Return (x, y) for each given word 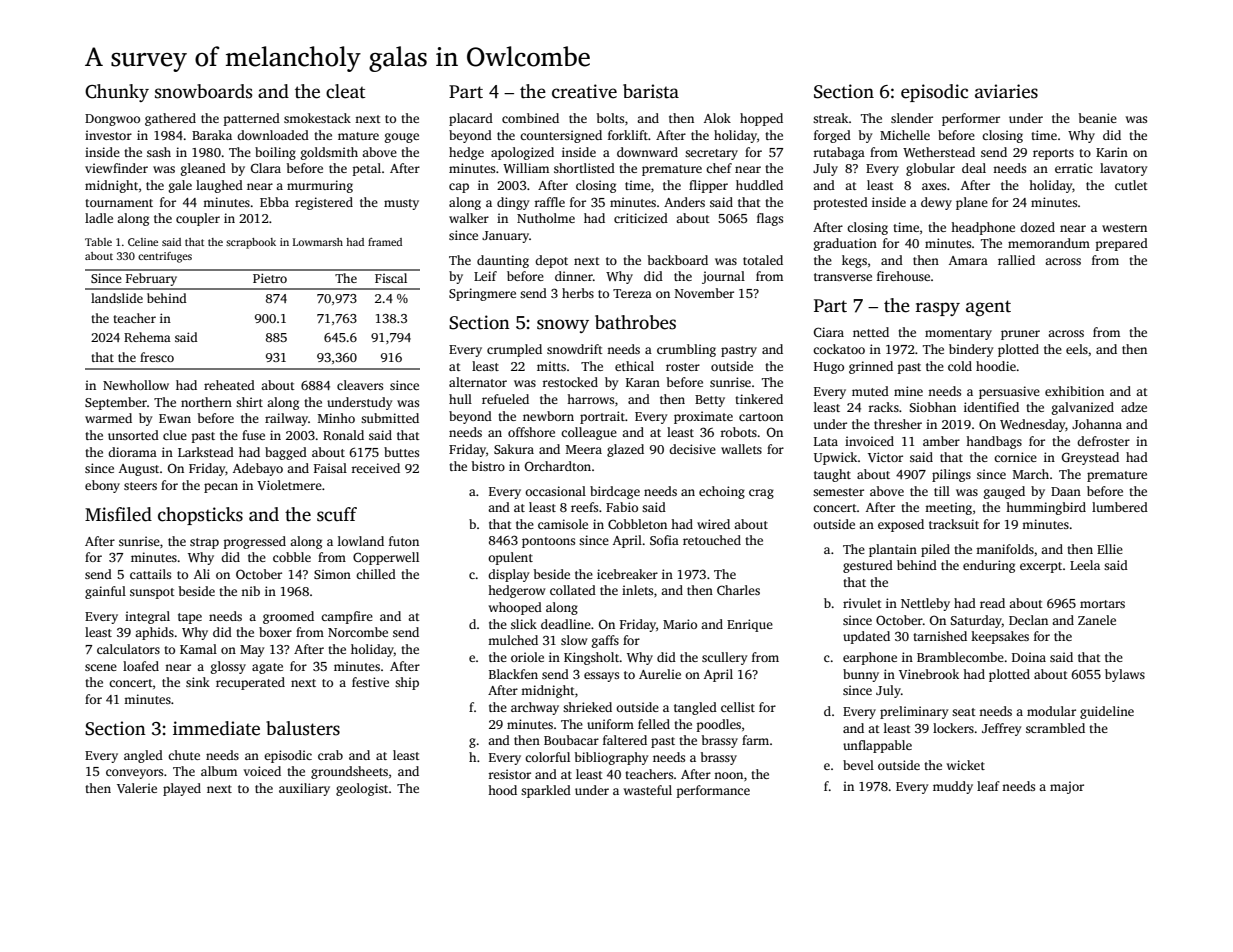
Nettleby (925, 604)
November (704, 293)
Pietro (270, 278)
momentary (958, 334)
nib (250, 591)
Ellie (1110, 549)
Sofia (664, 540)
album (219, 771)
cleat (345, 91)
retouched (712, 540)
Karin (1112, 152)
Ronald (343, 435)
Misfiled (118, 514)
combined (530, 118)
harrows (590, 399)
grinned (871, 367)
